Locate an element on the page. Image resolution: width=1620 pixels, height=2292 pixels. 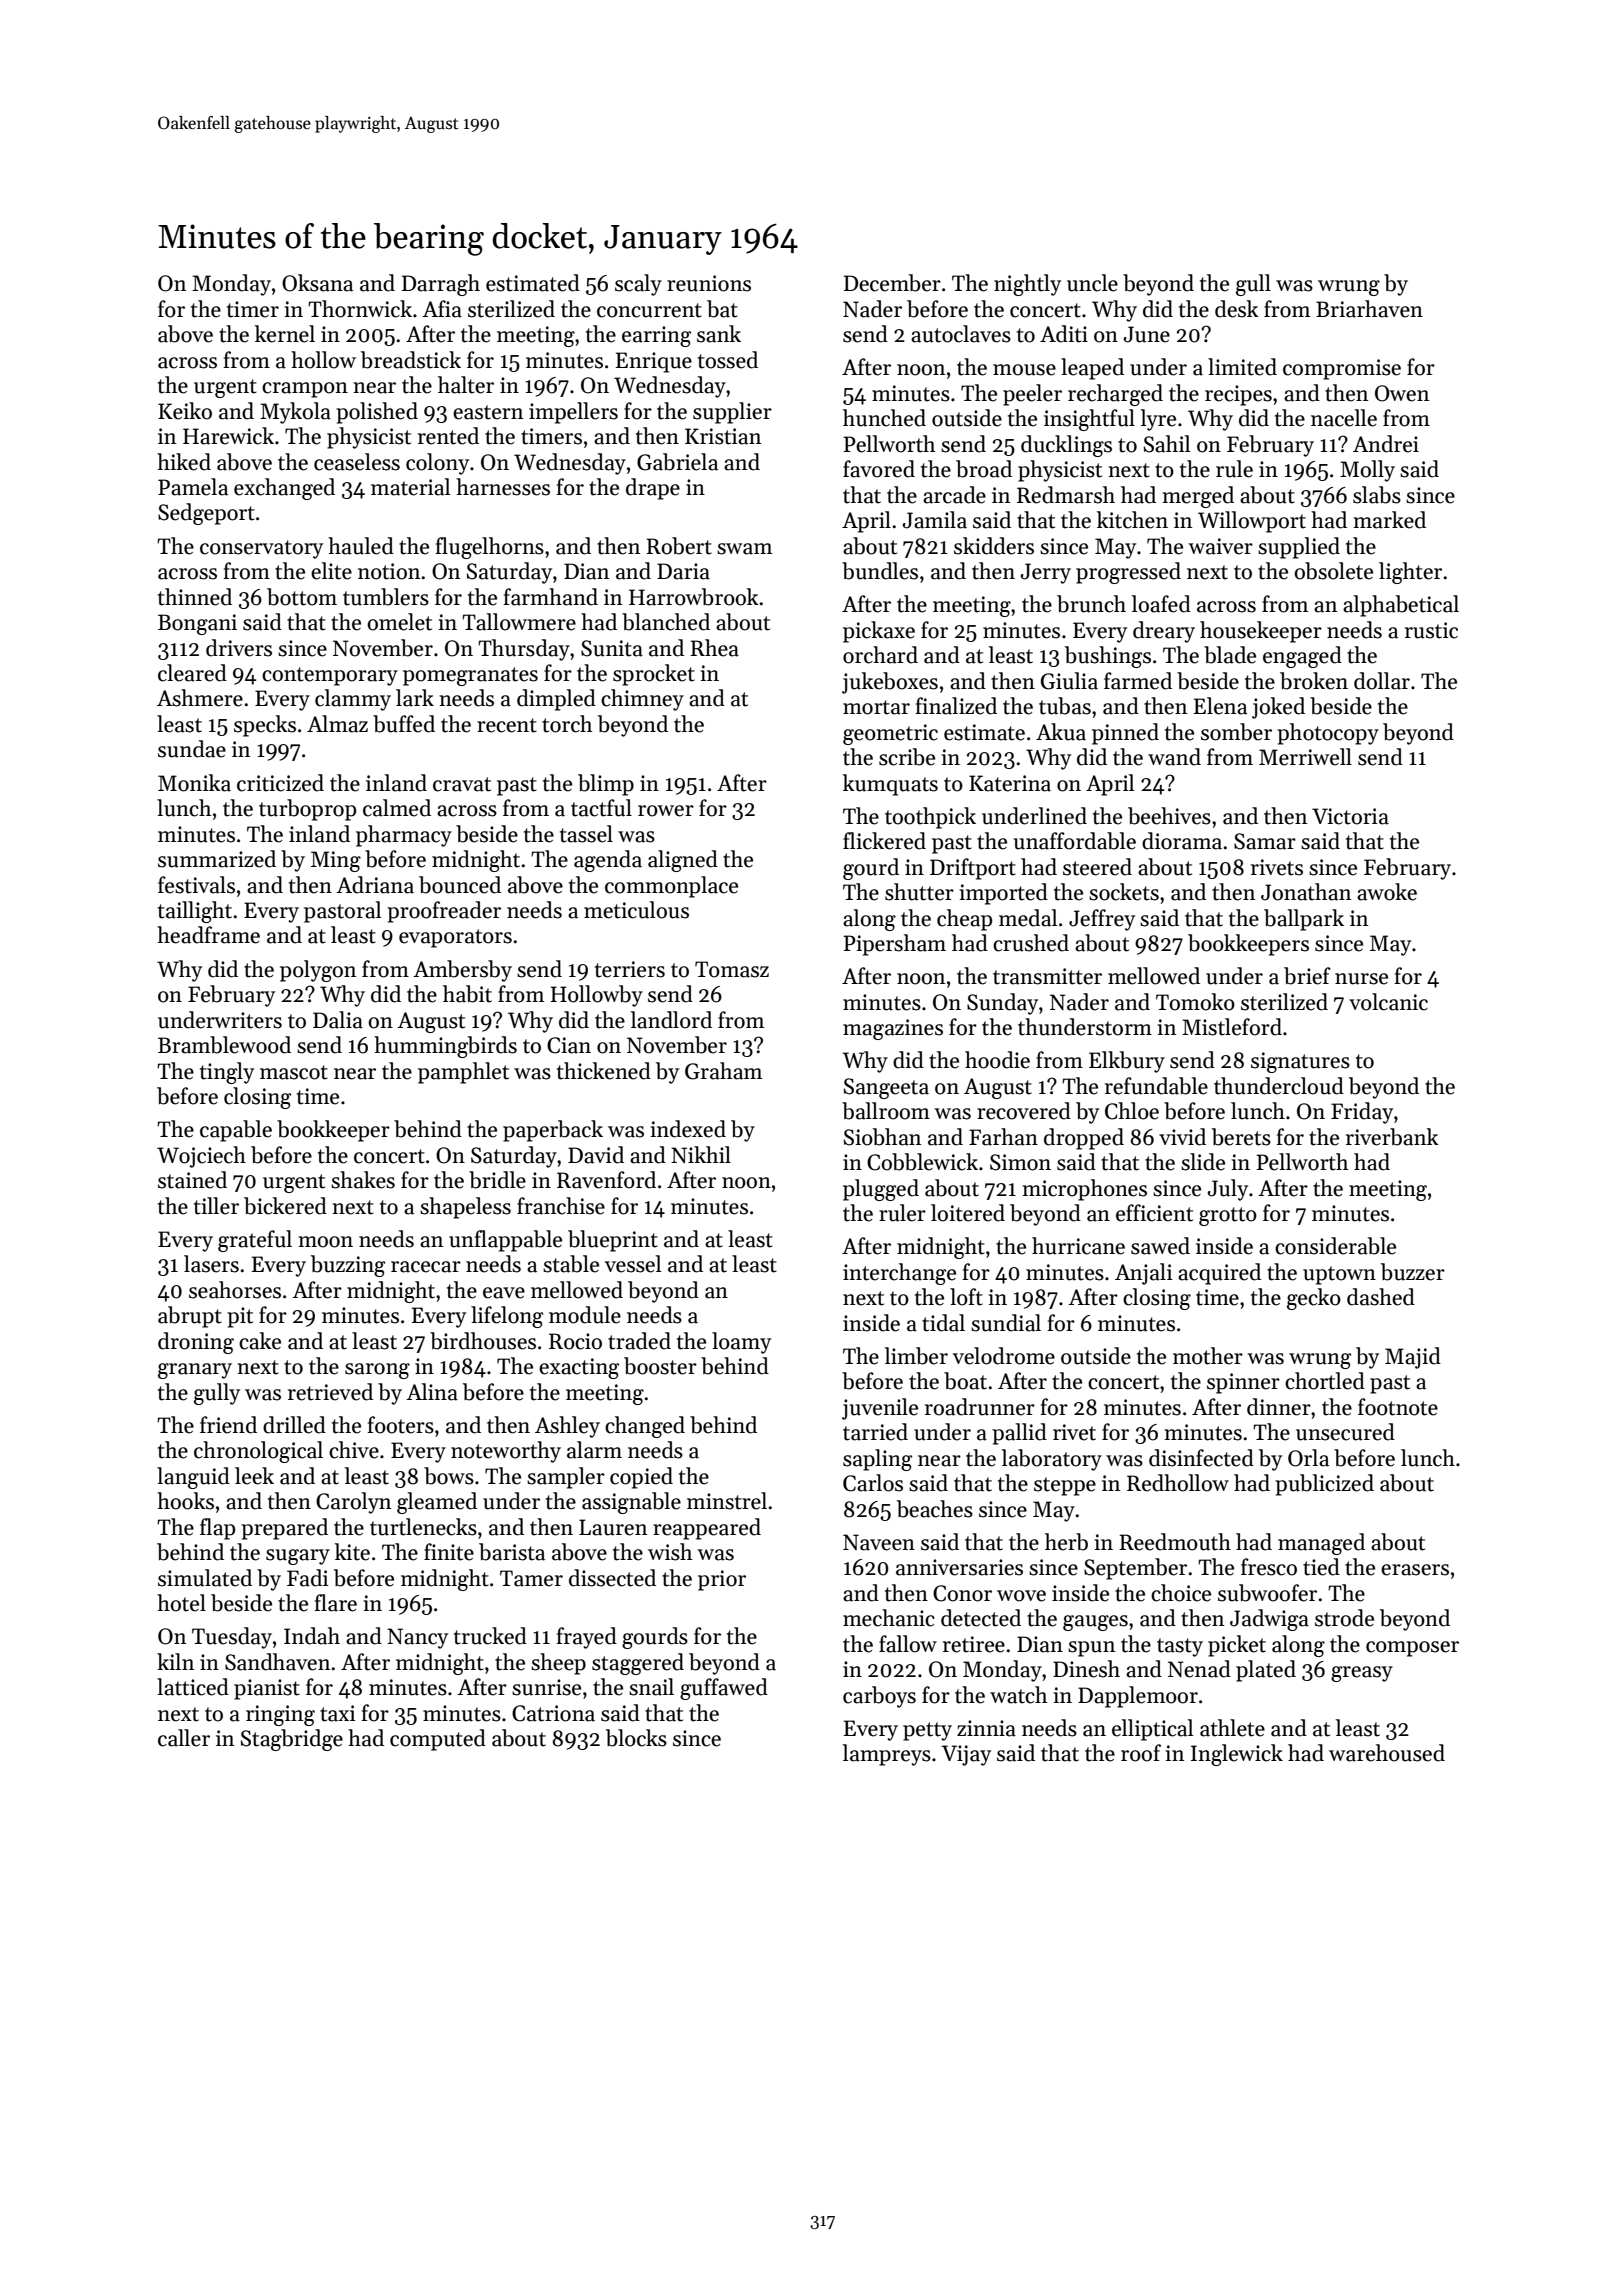
Graham is located at coordinates (723, 1071).
